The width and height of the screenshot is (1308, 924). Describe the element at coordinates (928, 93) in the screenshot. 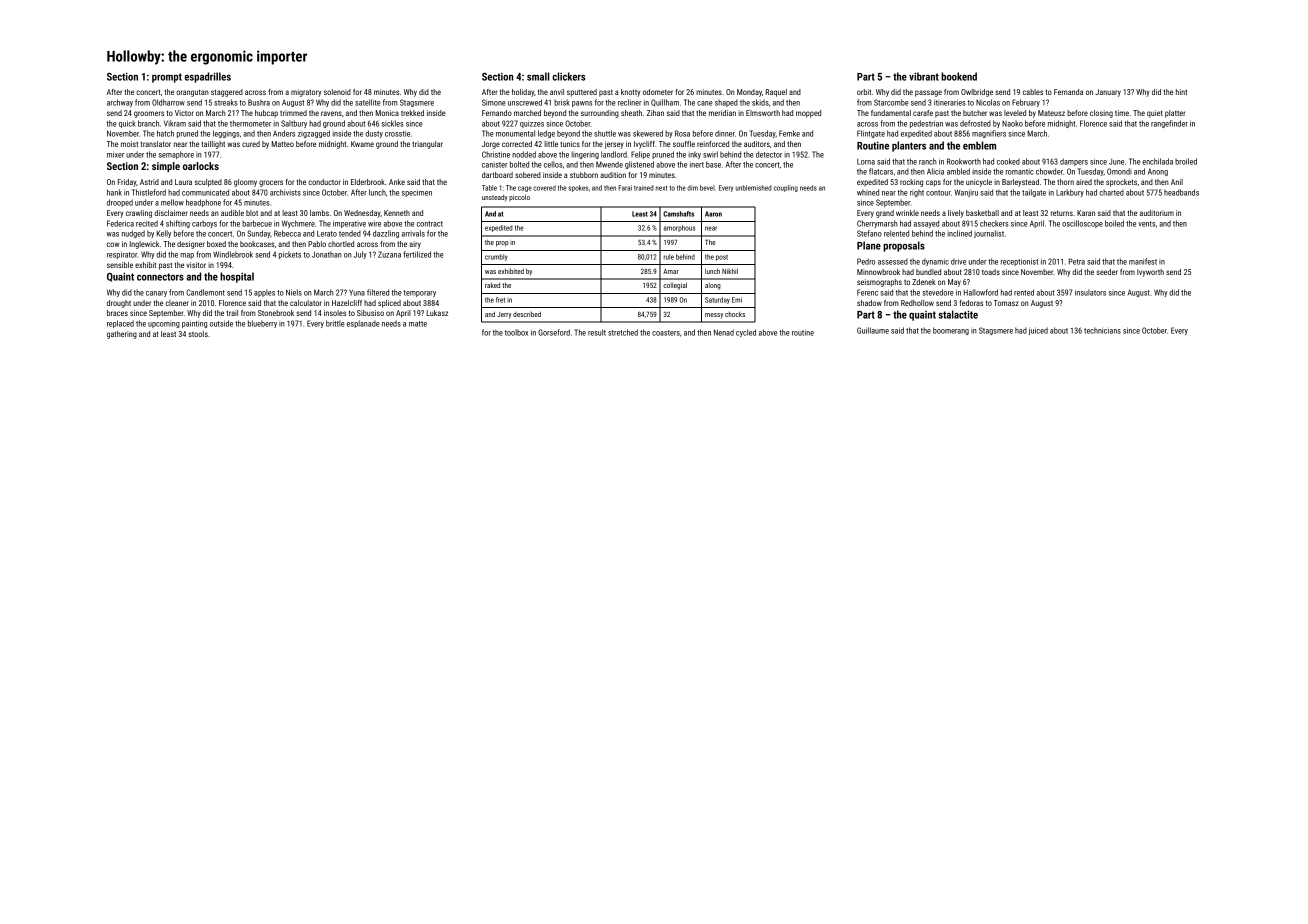

I see `passage` at that location.
